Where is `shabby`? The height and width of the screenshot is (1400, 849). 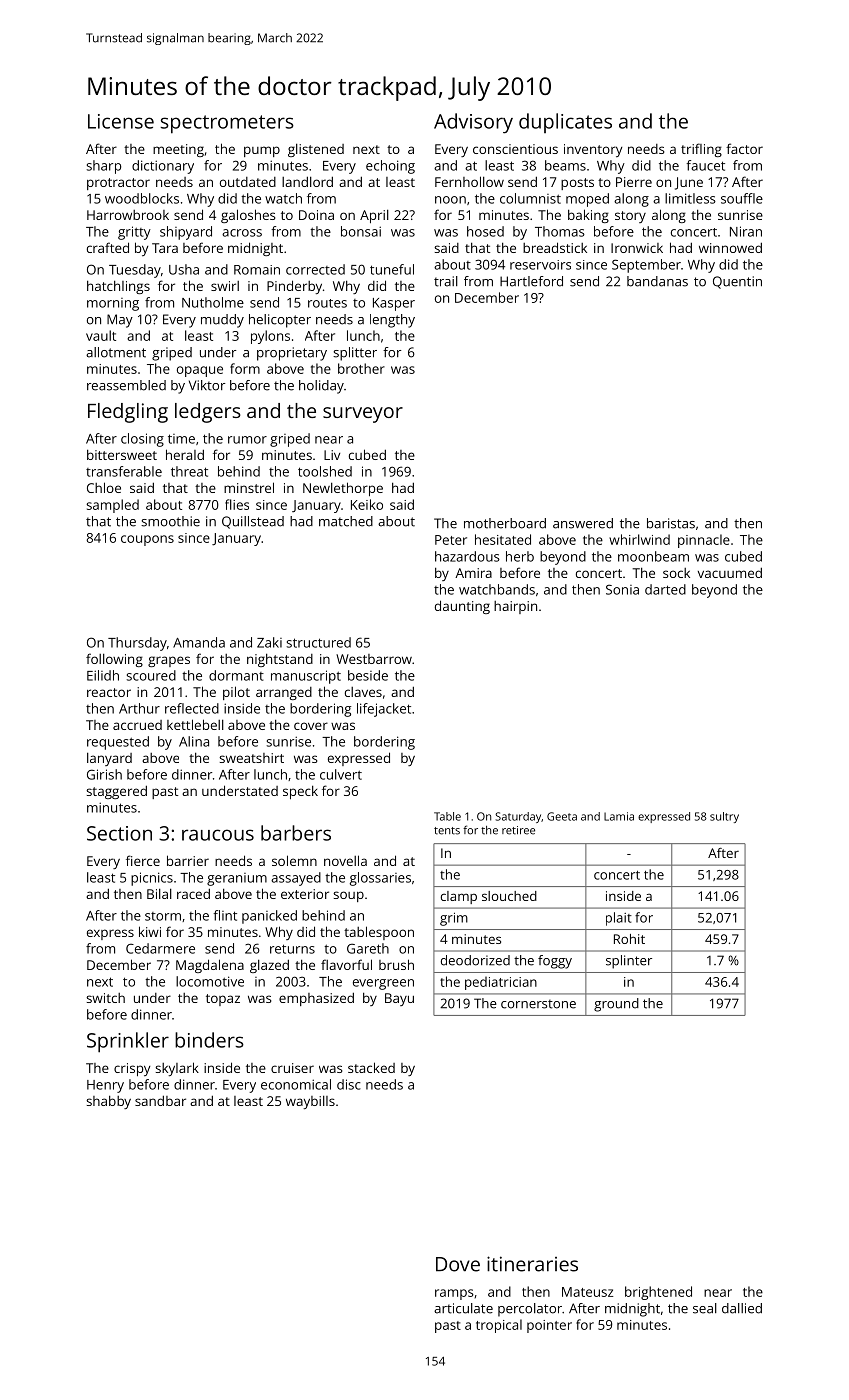 shabby is located at coordinates (108, 1102).
